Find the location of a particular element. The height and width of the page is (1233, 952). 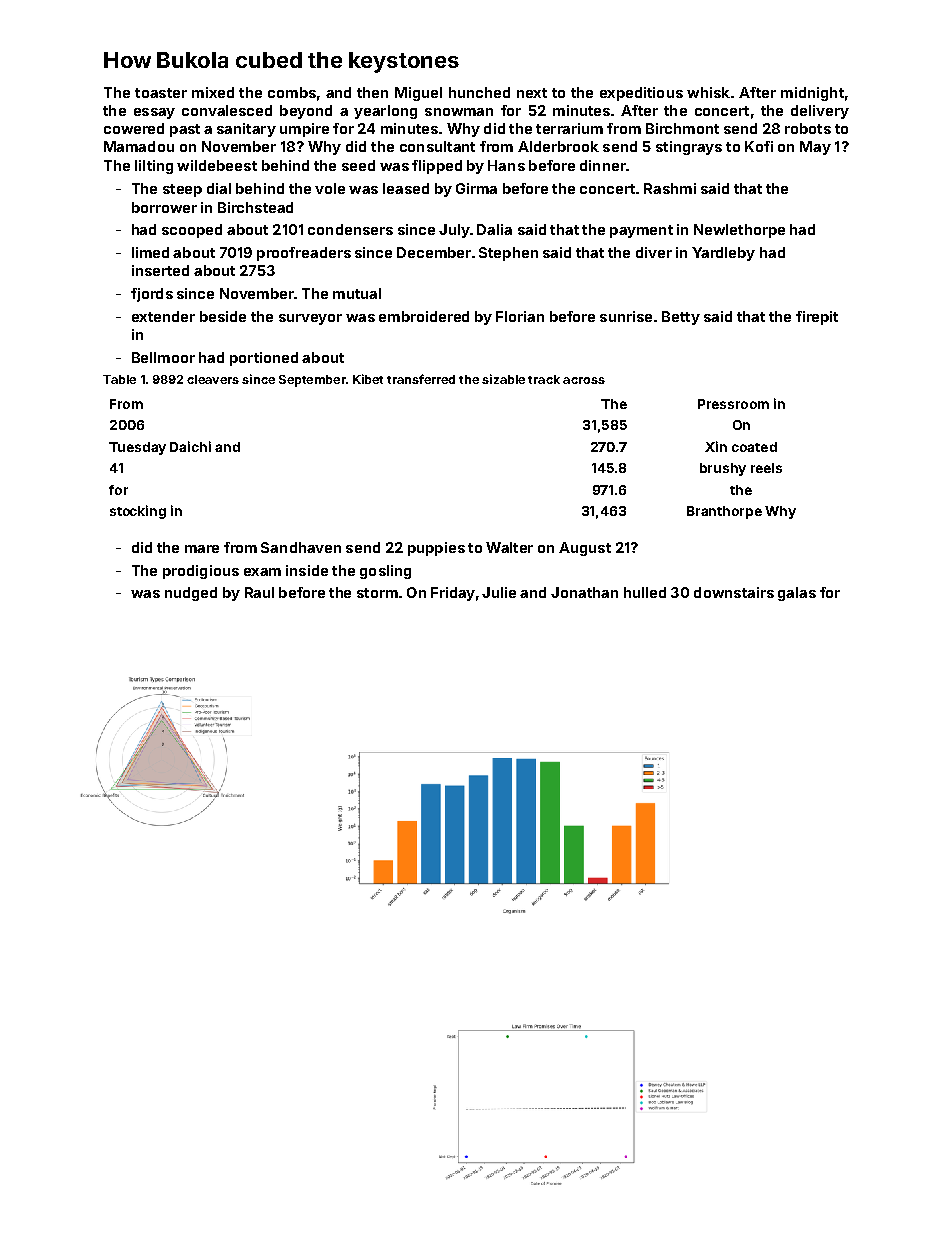

sizable is located at coordinates (503, 379).
